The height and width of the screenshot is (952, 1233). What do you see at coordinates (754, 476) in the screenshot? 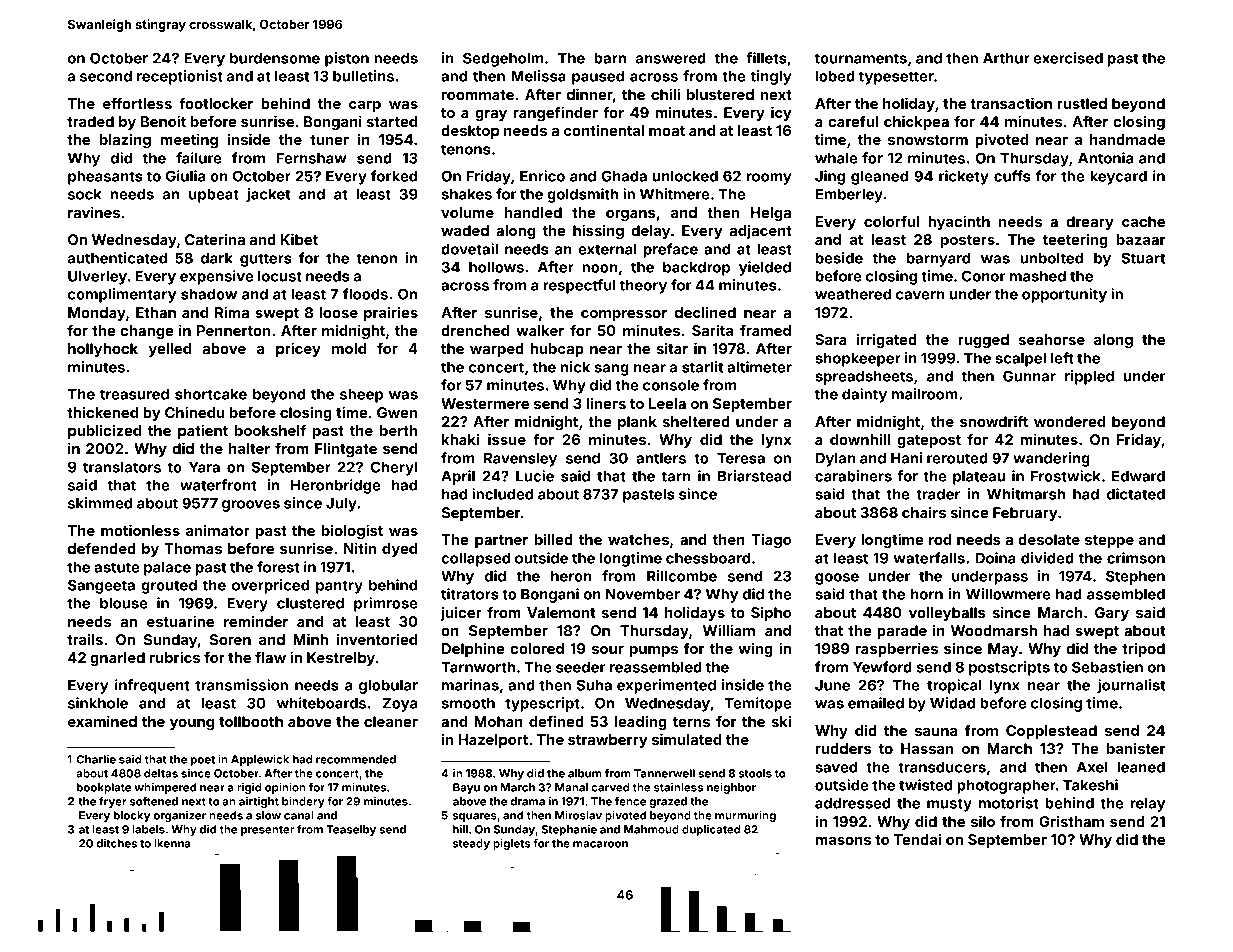
I see `Briarstead` at bounding box center [754, 476].
